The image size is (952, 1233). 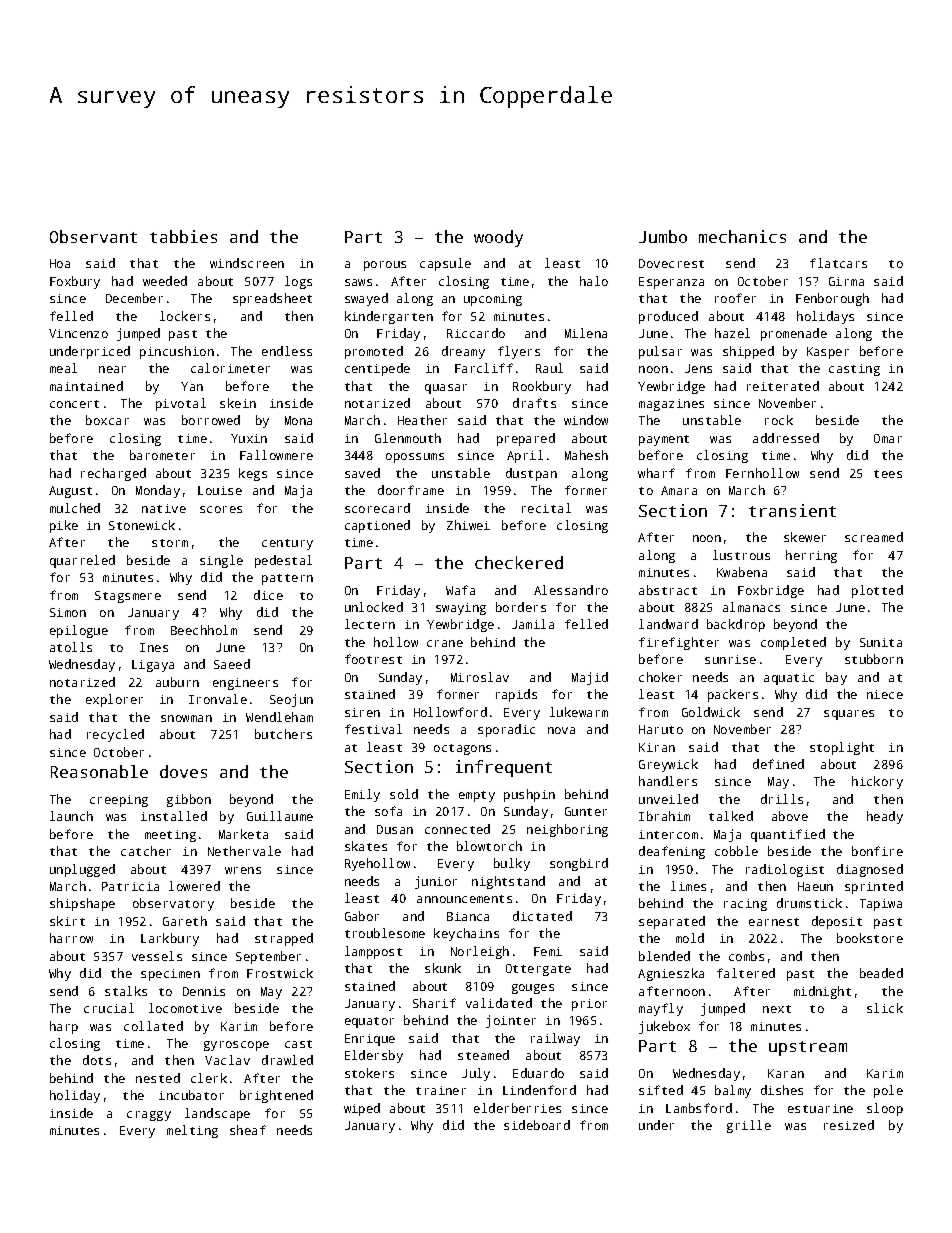 What do you see at coordinates (525, 456) in the screenshot?
I see `April` at bounding box center [525, 456].
